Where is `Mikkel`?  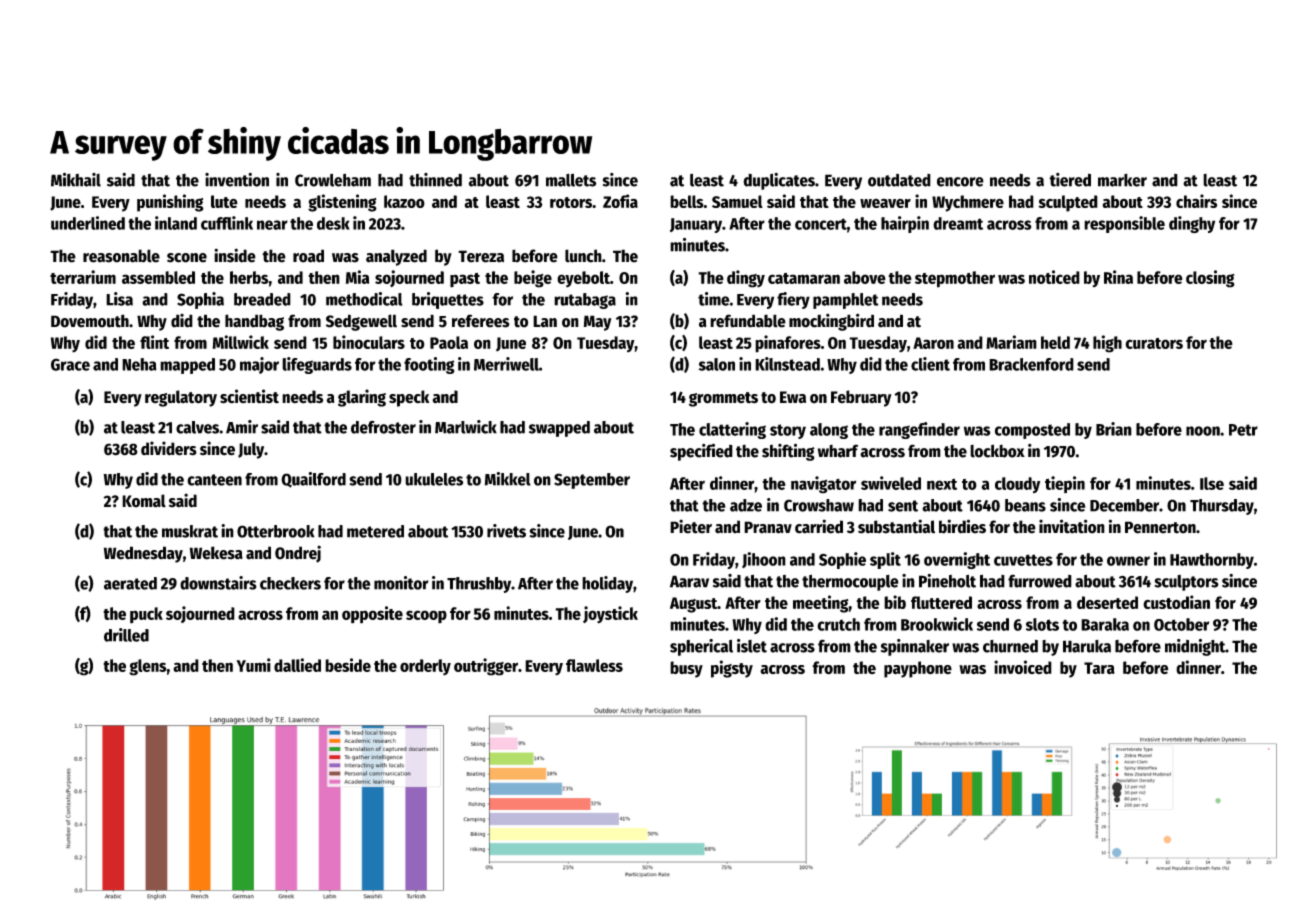
Mikkel is located at coordinates (507, 479).
